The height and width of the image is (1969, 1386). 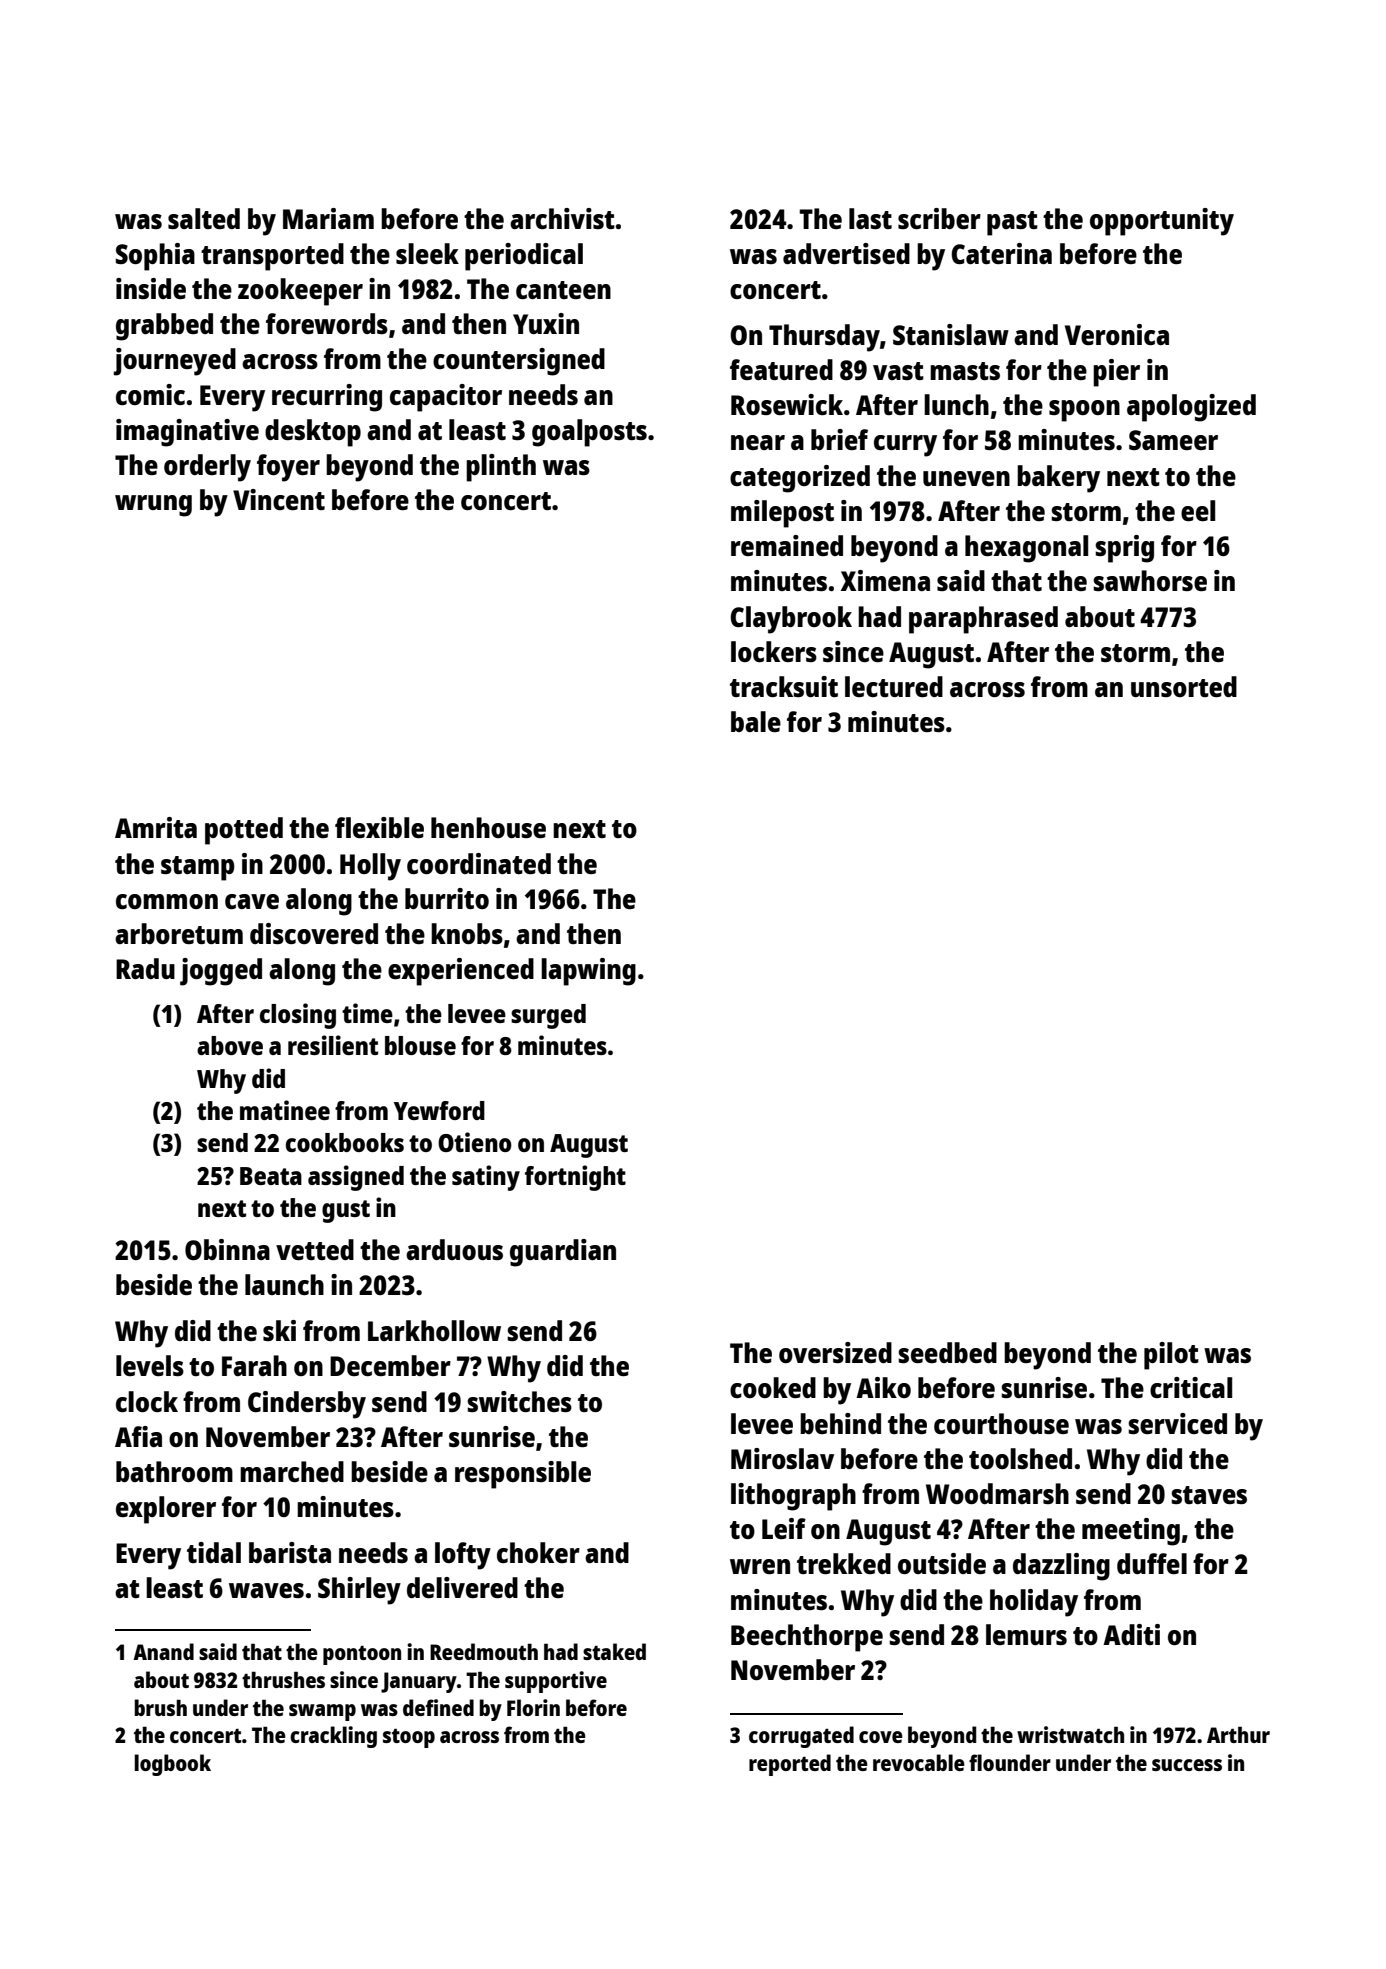 I want to click on unsorted, so click(x=1184, y=686).
